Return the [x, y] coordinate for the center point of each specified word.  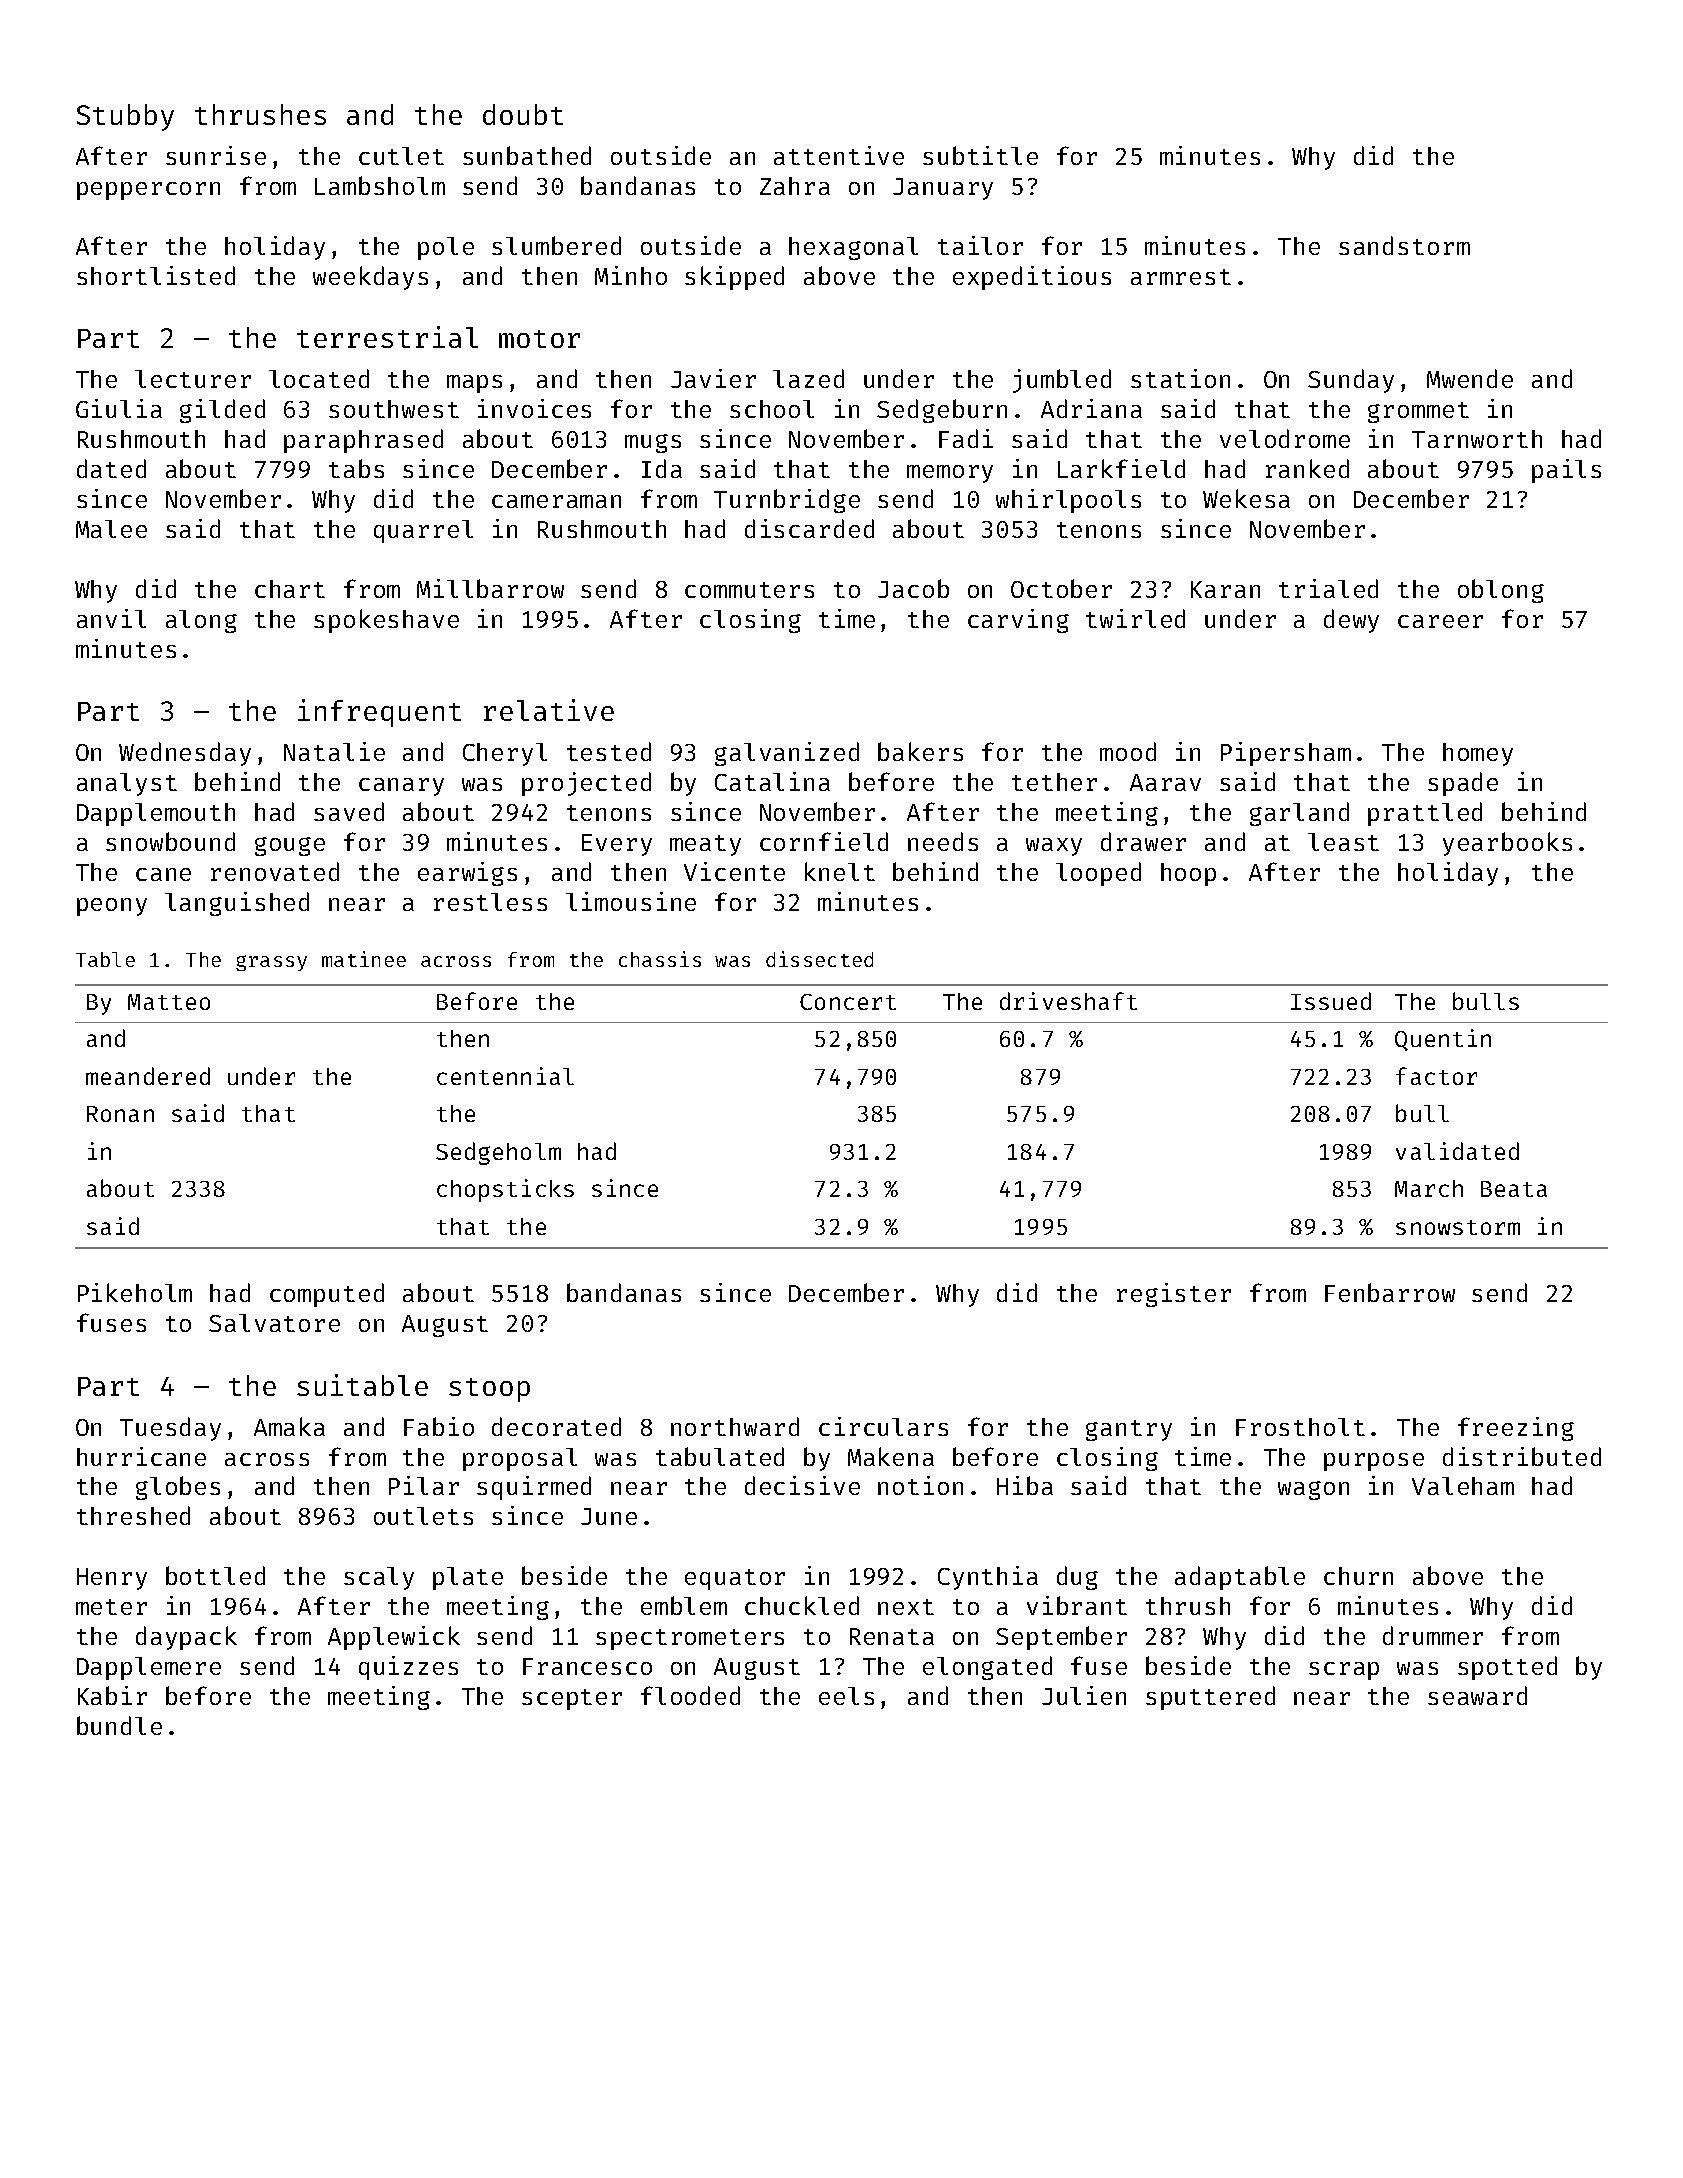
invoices [534, 408]
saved [349, 811]
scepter [572, 1699]
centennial [505, 1076]
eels [846, 1696]
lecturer [193, 379]
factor [1436, 1076]
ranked [1307, 468]
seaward [1477, 1695]
